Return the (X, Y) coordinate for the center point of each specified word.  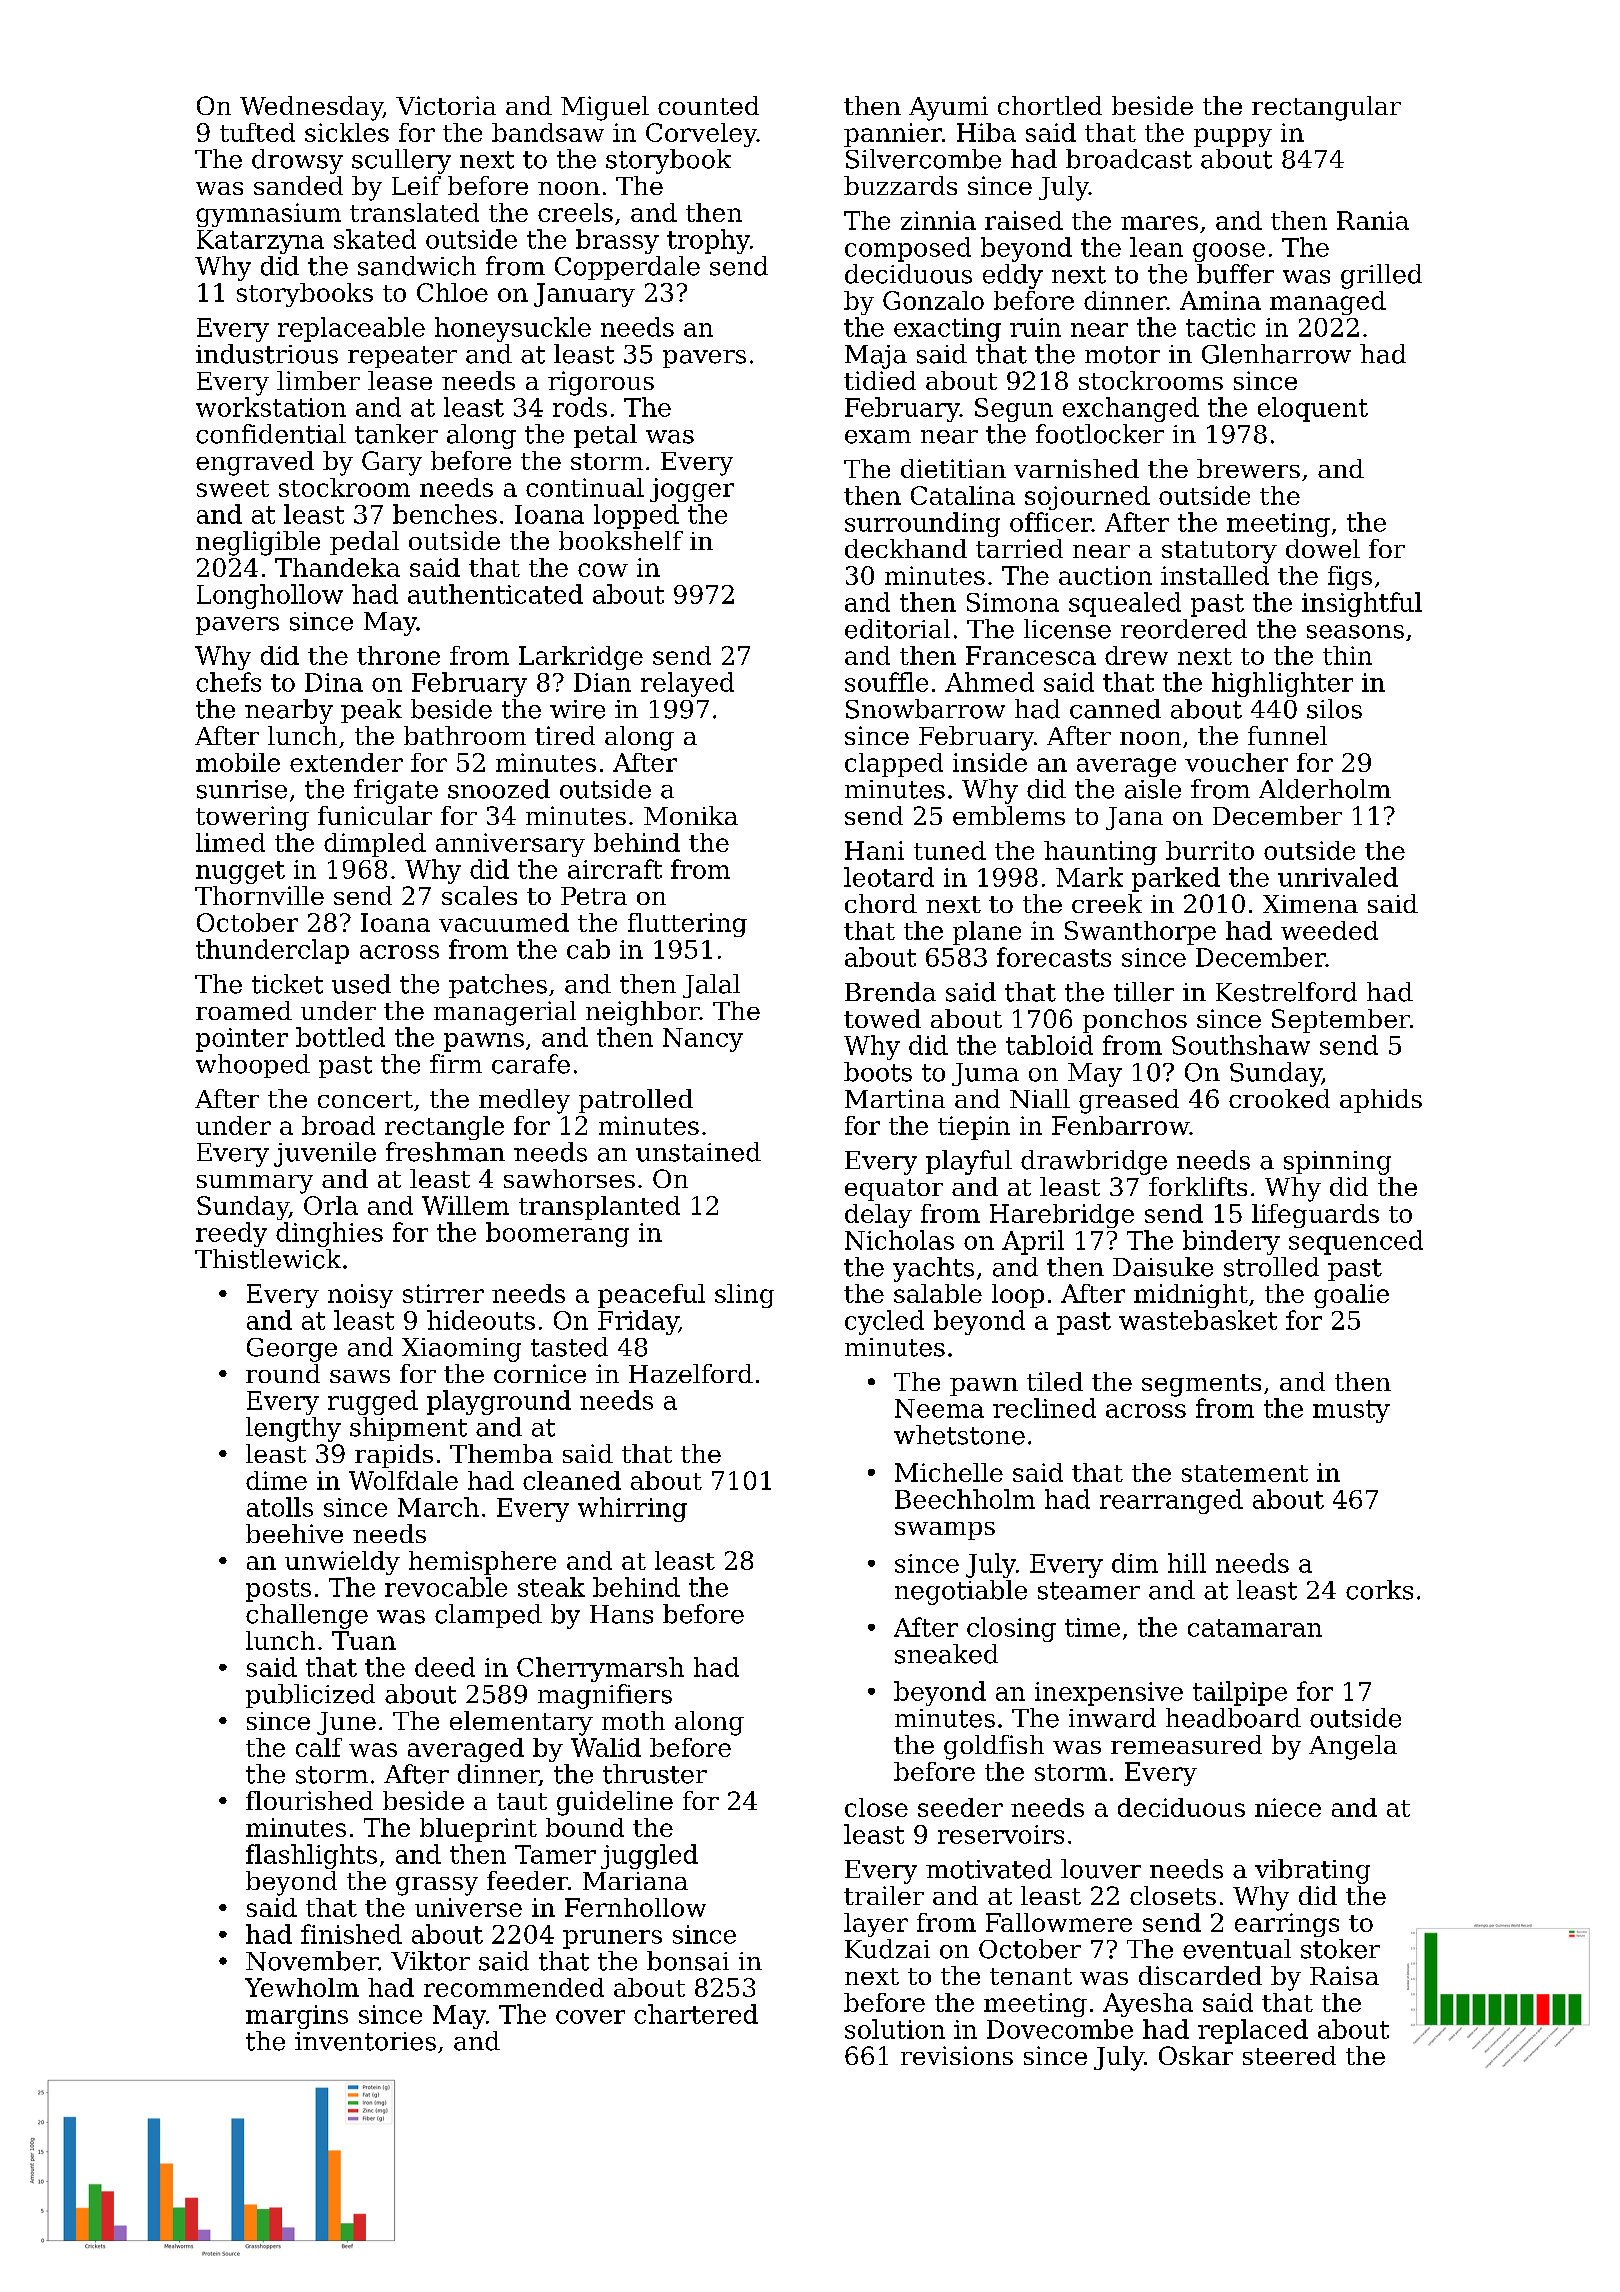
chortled (1050, 105)
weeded (1329, 930)
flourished (309, 1800)
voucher (1236, 762)
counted (708, 105)
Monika (691, 815)
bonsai (688, 1961)
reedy (231, 1234)
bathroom (465, 735)
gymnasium (268, 215)
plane (987, 933)
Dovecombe (1060, 2029)
